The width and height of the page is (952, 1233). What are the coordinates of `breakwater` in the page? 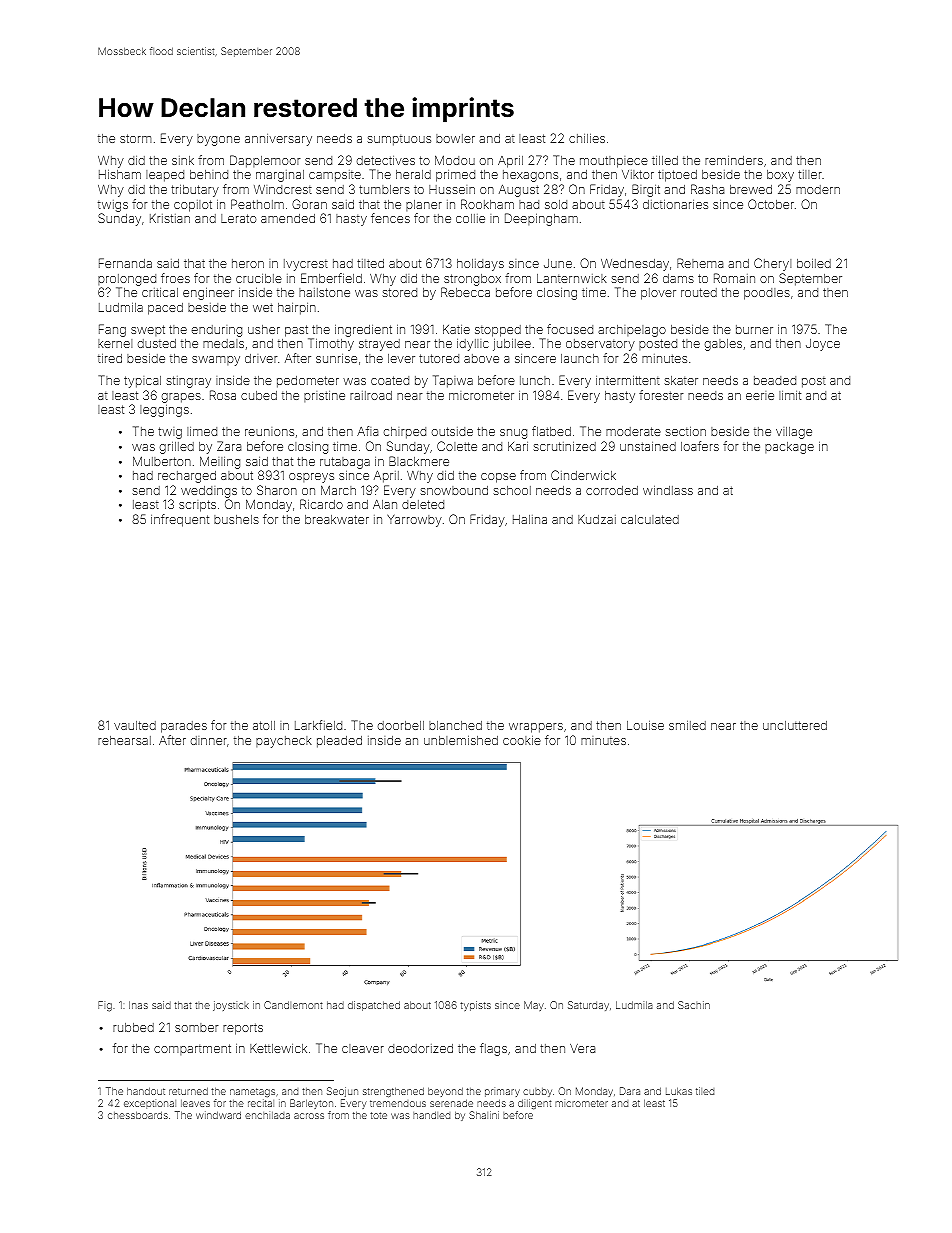 It's located at (337, 519).
